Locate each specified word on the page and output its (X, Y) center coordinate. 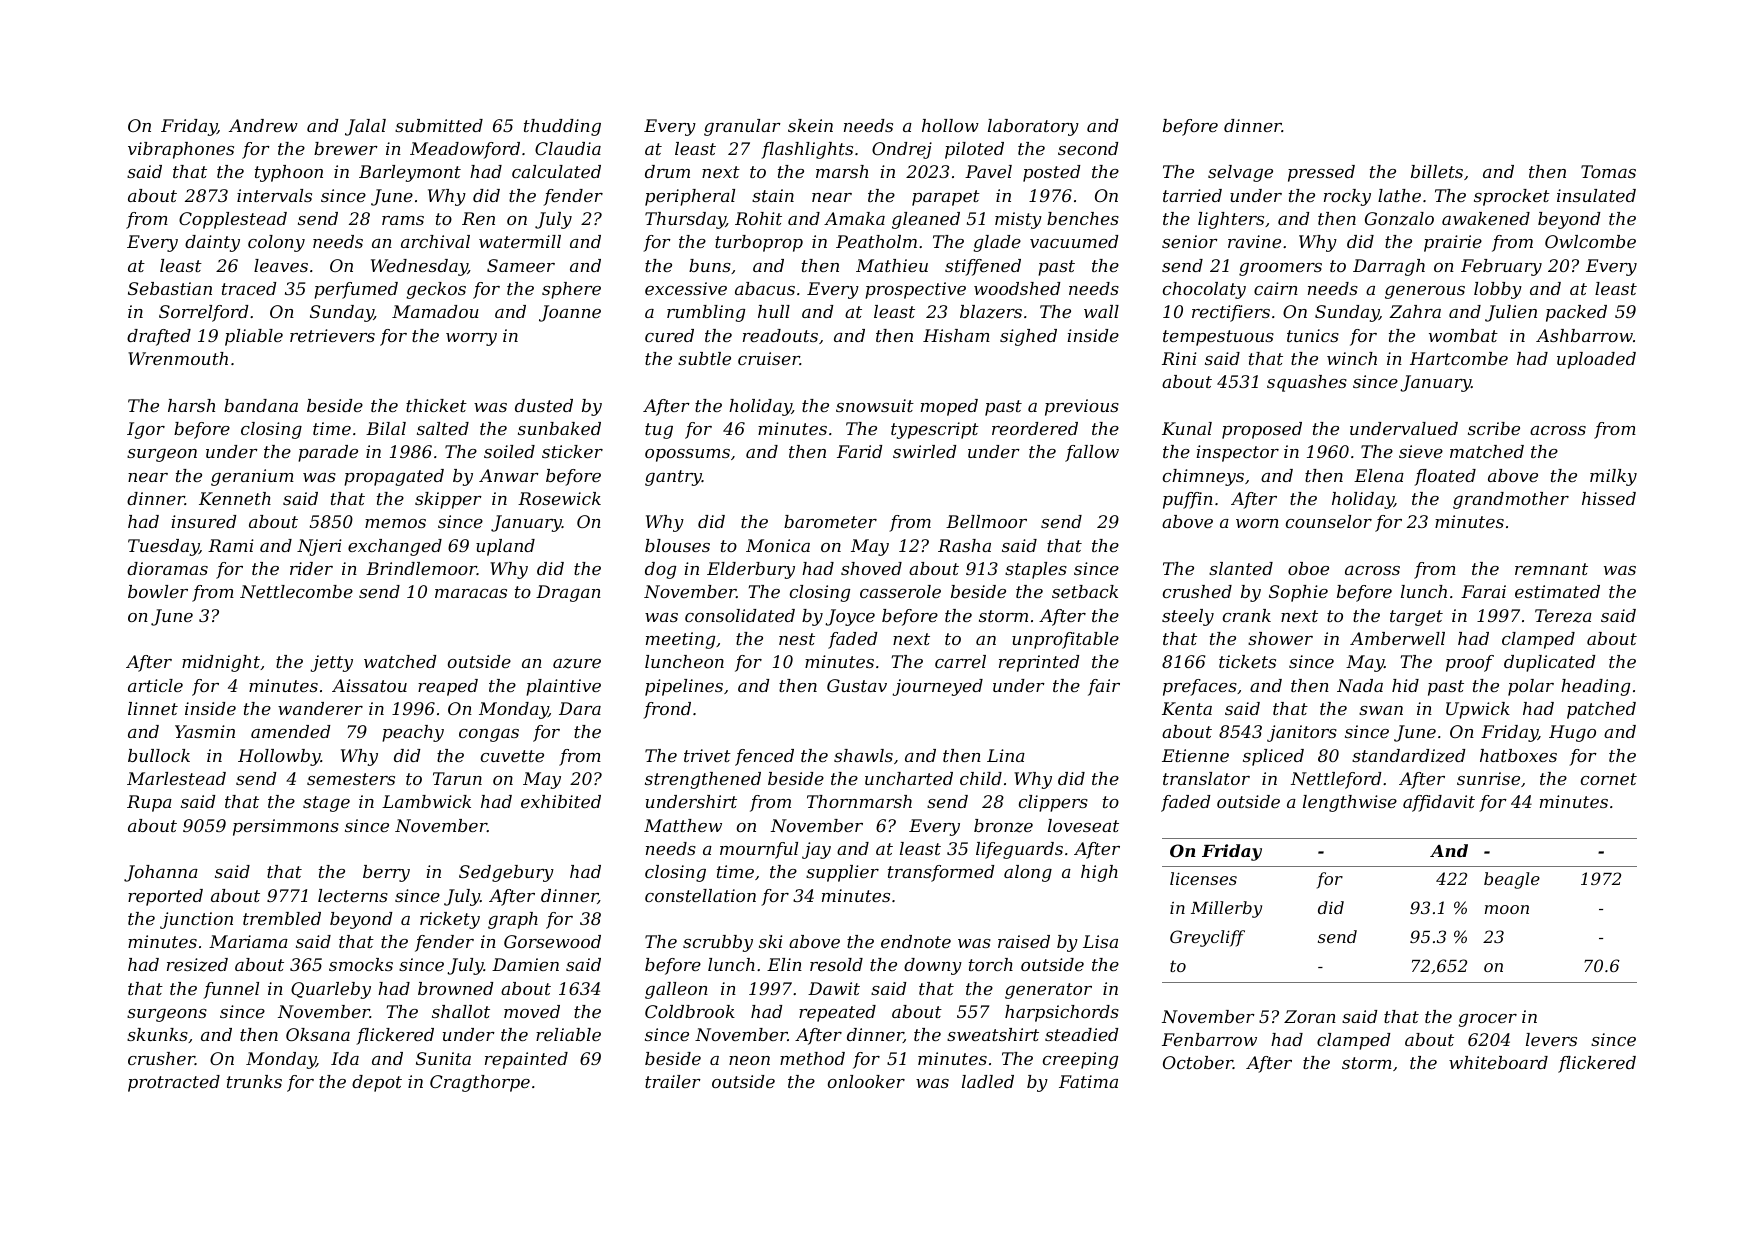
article (155, 685)
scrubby (718, 943)
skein (810, 125)
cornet (1609, 779)
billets (1437, 171)
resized (197, 965)
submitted (439, 125)
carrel (960, 661)
